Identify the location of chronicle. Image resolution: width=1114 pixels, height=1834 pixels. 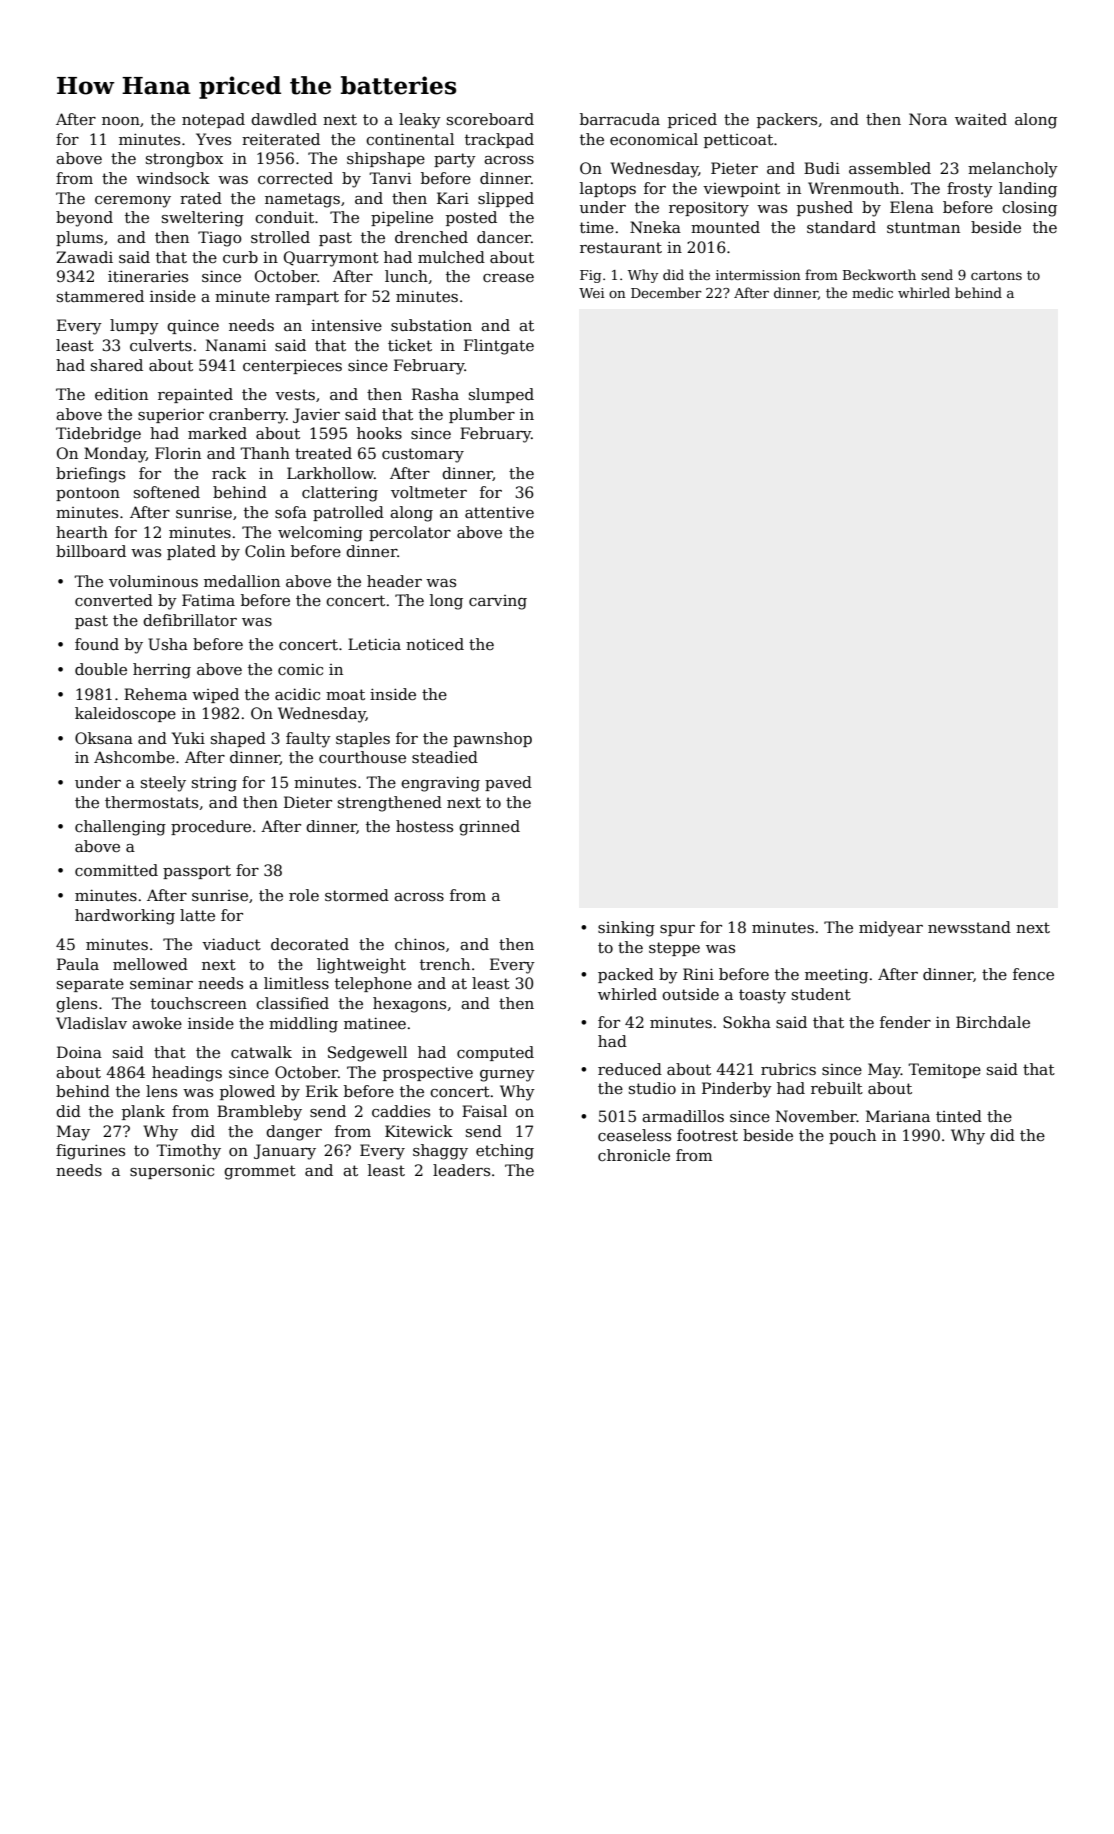
(634, 1155).
